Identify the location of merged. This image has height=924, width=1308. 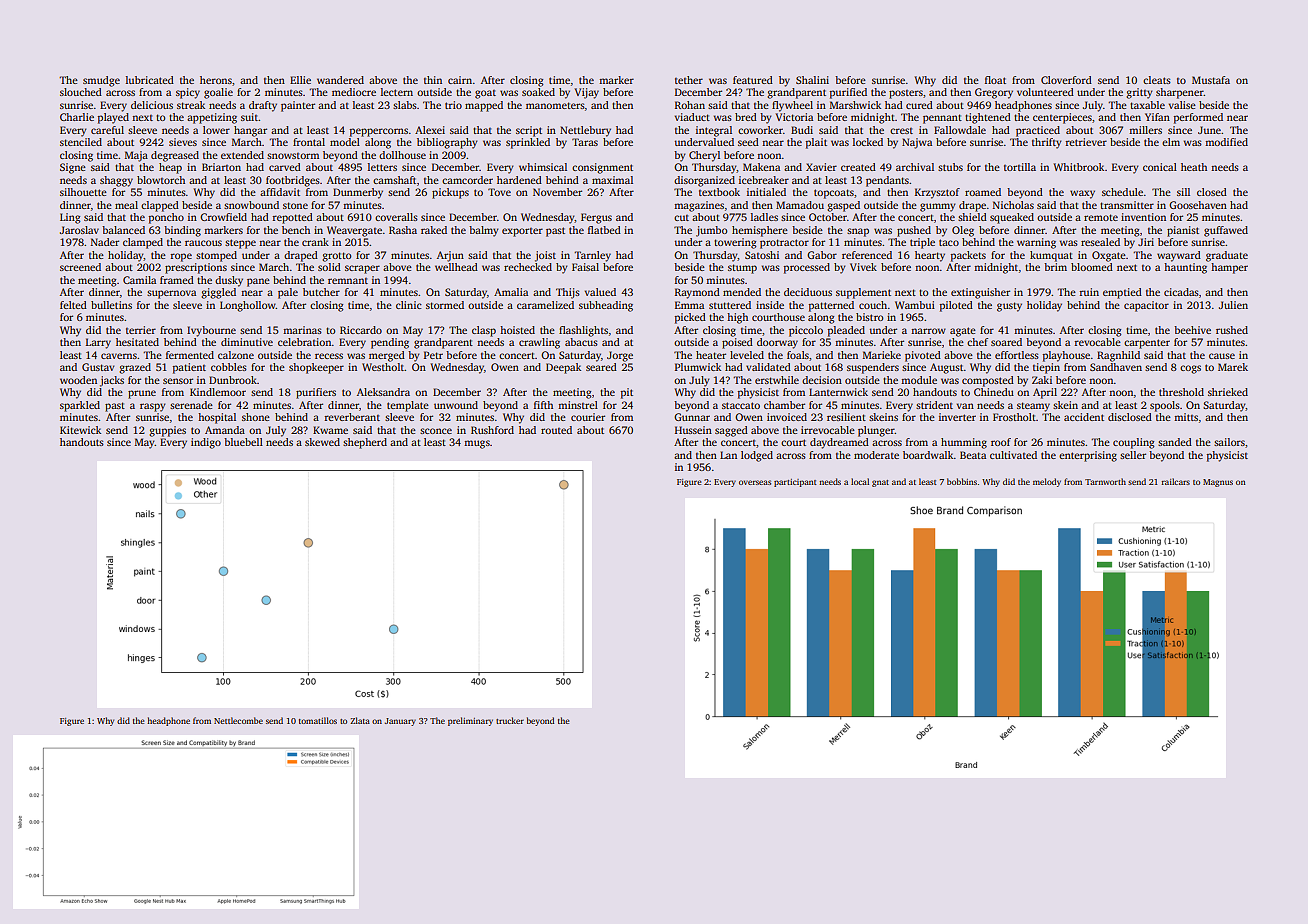
(387, 356).
